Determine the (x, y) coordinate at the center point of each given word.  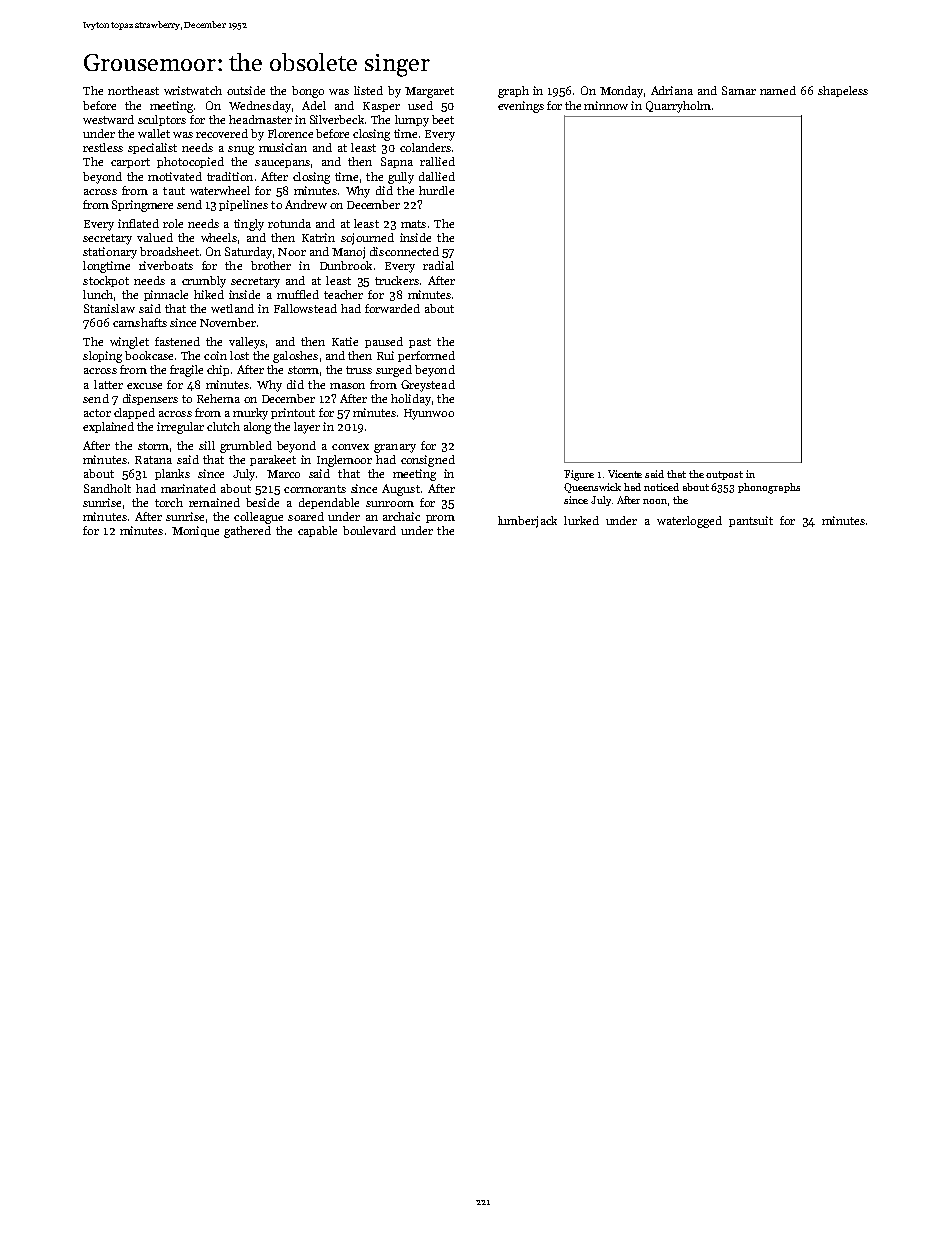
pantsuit (751, 521)
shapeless (843, 91)
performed (426, 356)
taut (174, 191)
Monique (195, 531)
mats (413, 224)
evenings (521, 107)
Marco (283, 474)
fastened (177, 341)
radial (438, 265)
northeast (133, 90)
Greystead (428, 386)
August (401, 490)
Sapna (397, 162)
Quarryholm (678, 107)
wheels (219, 237)
